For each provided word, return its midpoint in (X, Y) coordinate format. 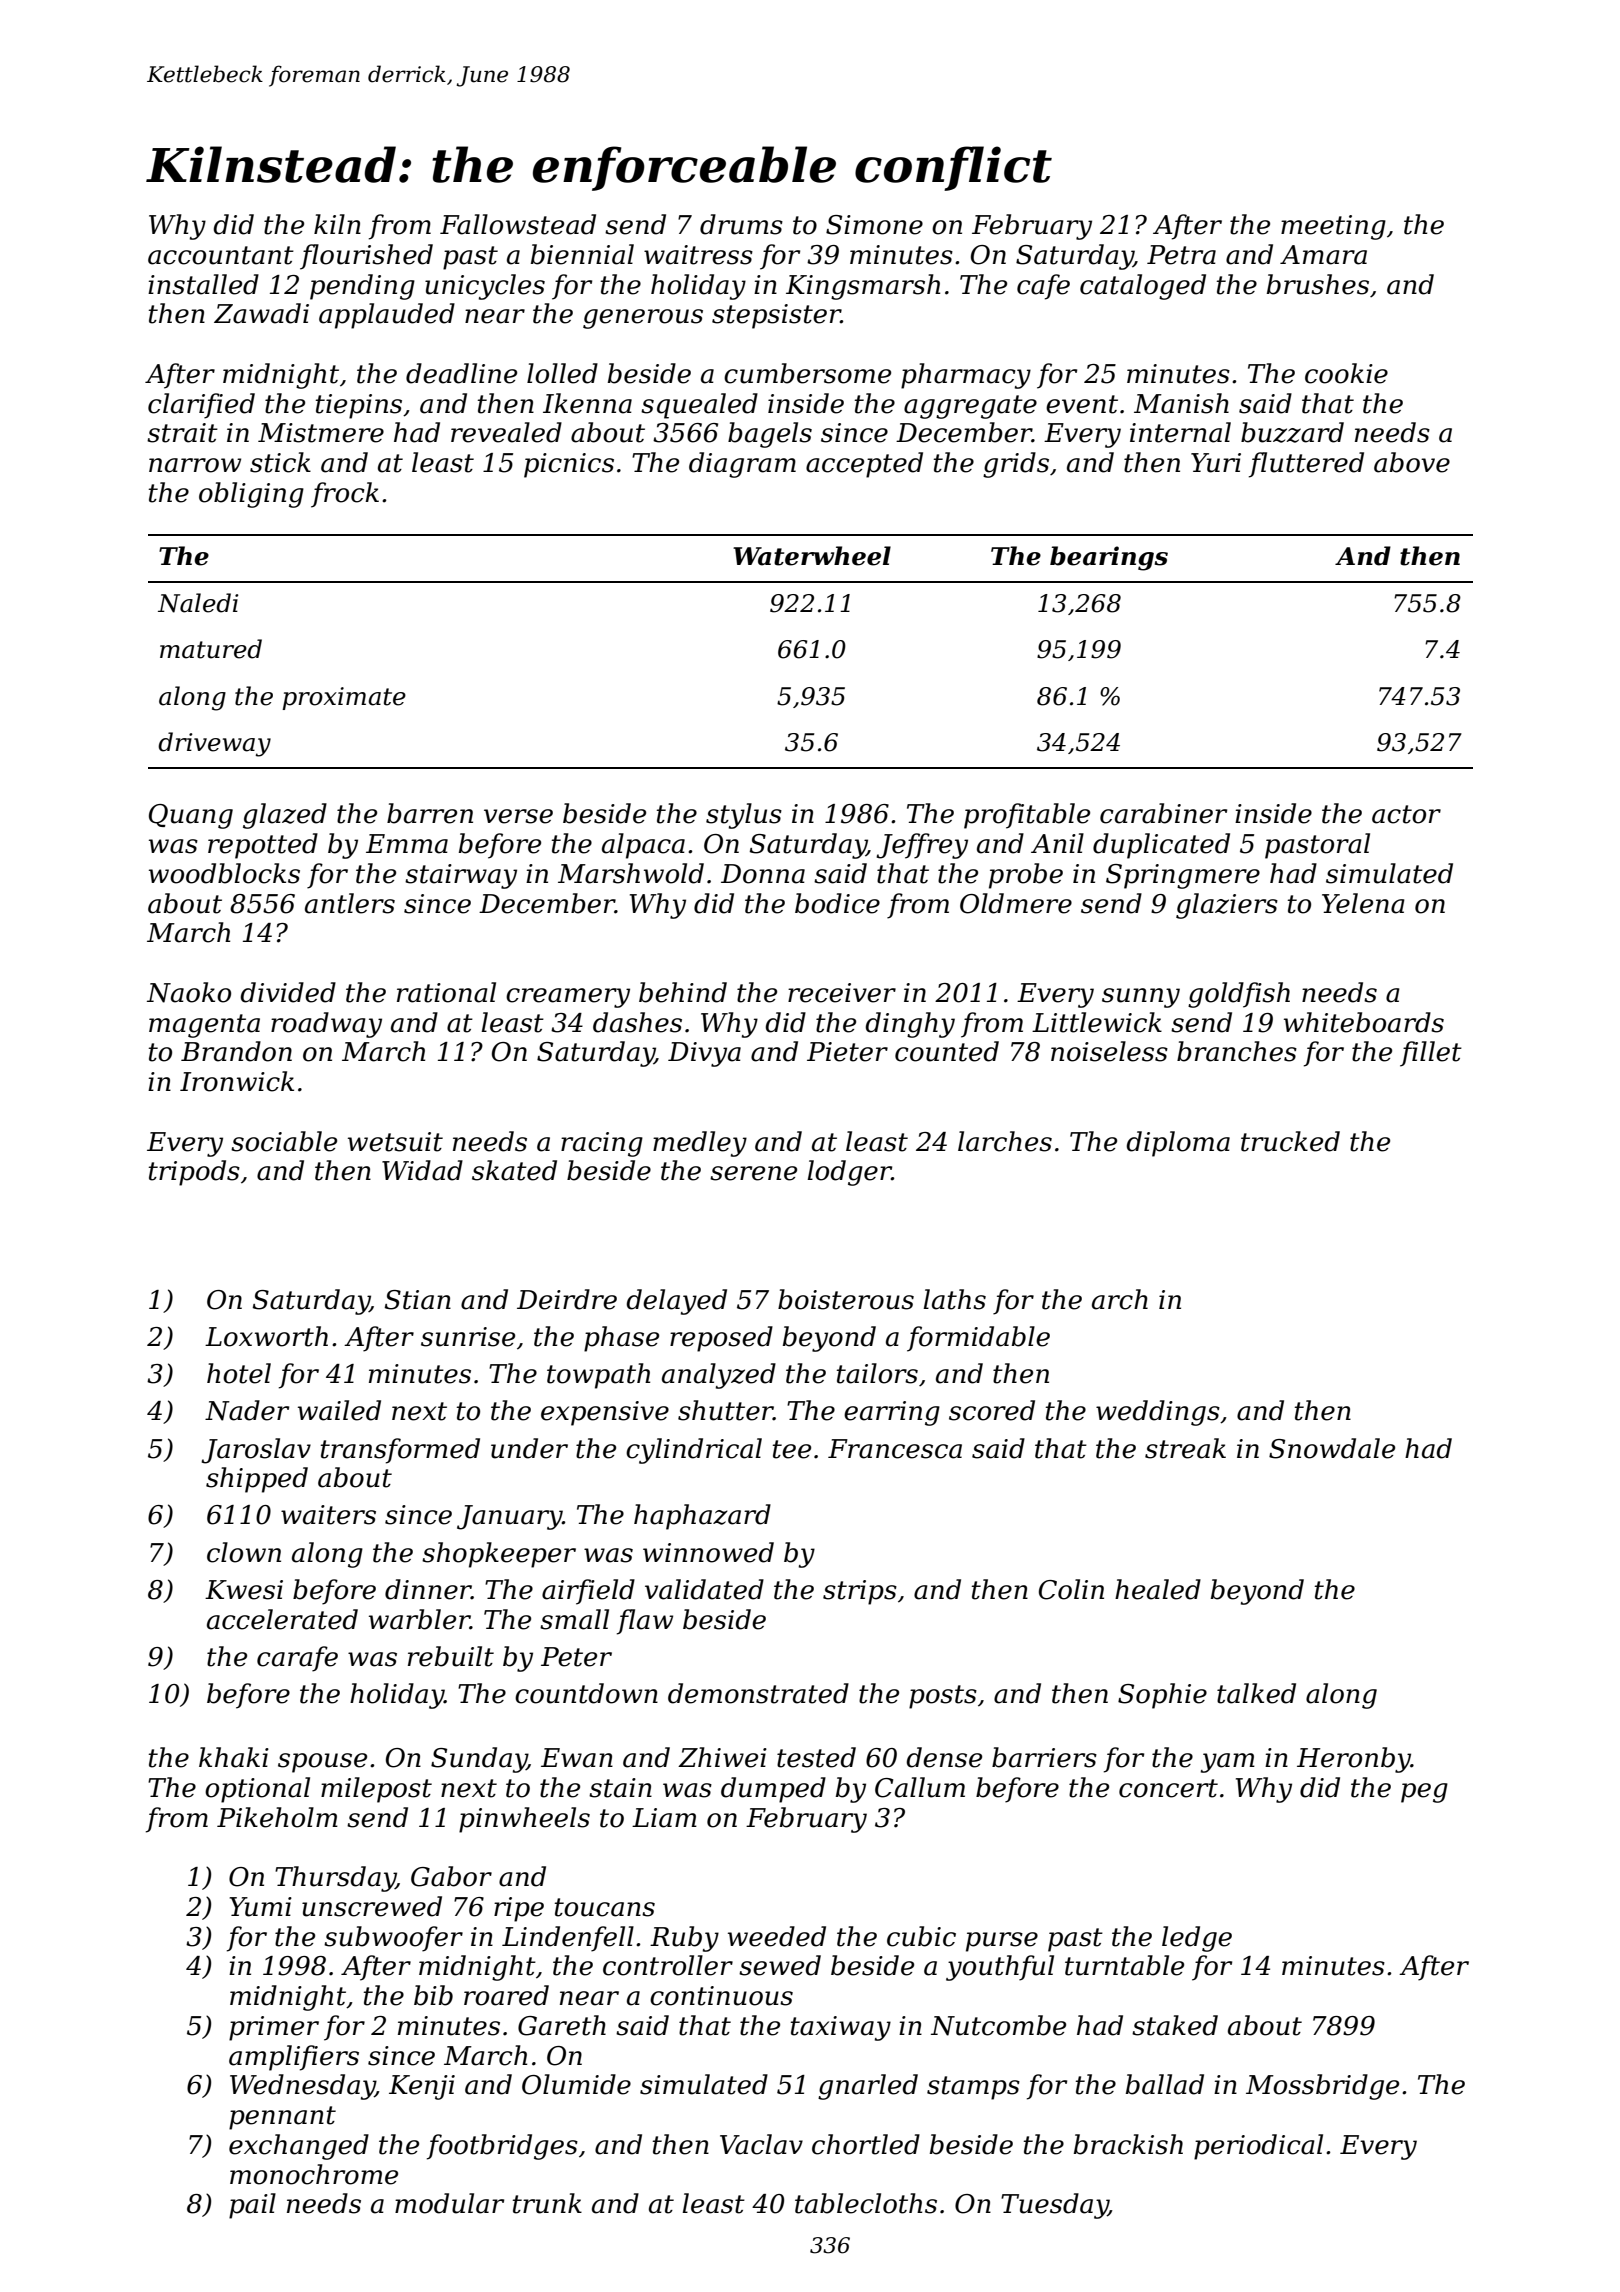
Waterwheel (812, 556)
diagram (742, 465)
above (1412, 462)
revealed (506, 432)
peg (1424, 1793)
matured (211, 649)
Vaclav (761, 2144)
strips (860, 1592)
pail (252, 2206)
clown (244, 1552)
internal (1180, 432)
